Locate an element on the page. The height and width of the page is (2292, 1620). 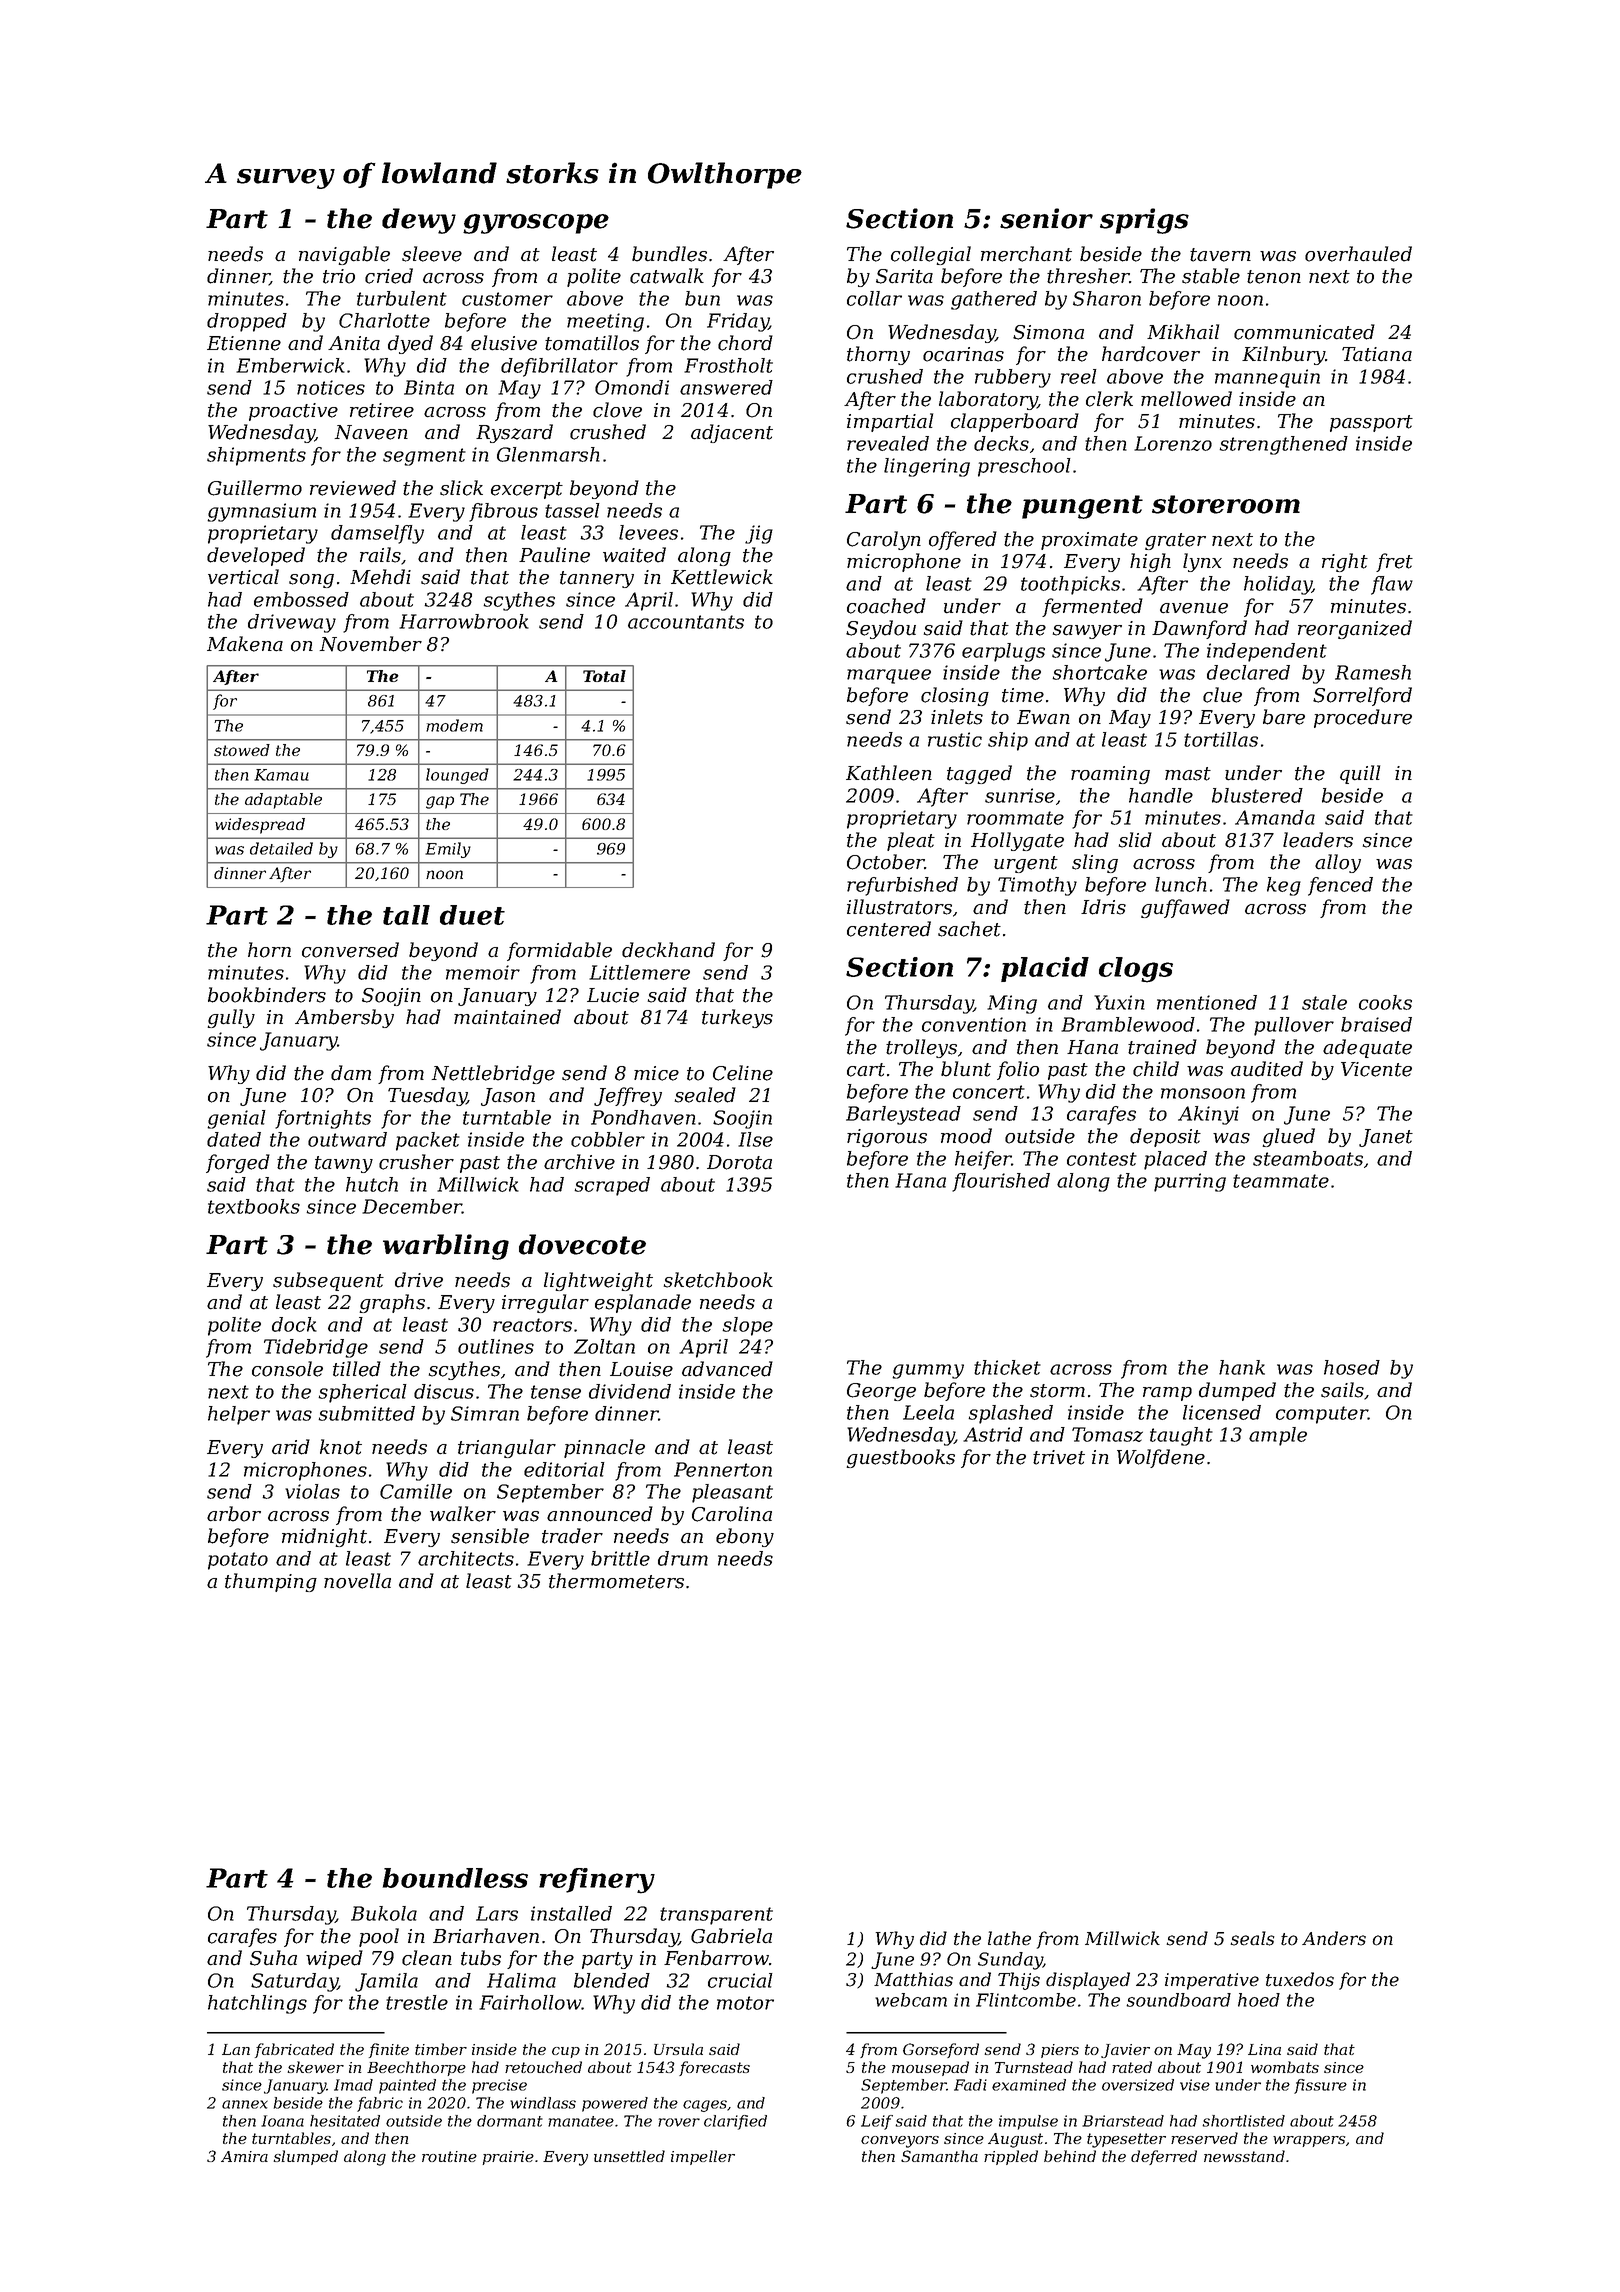
dewy is located at coordinates (419, 221).
